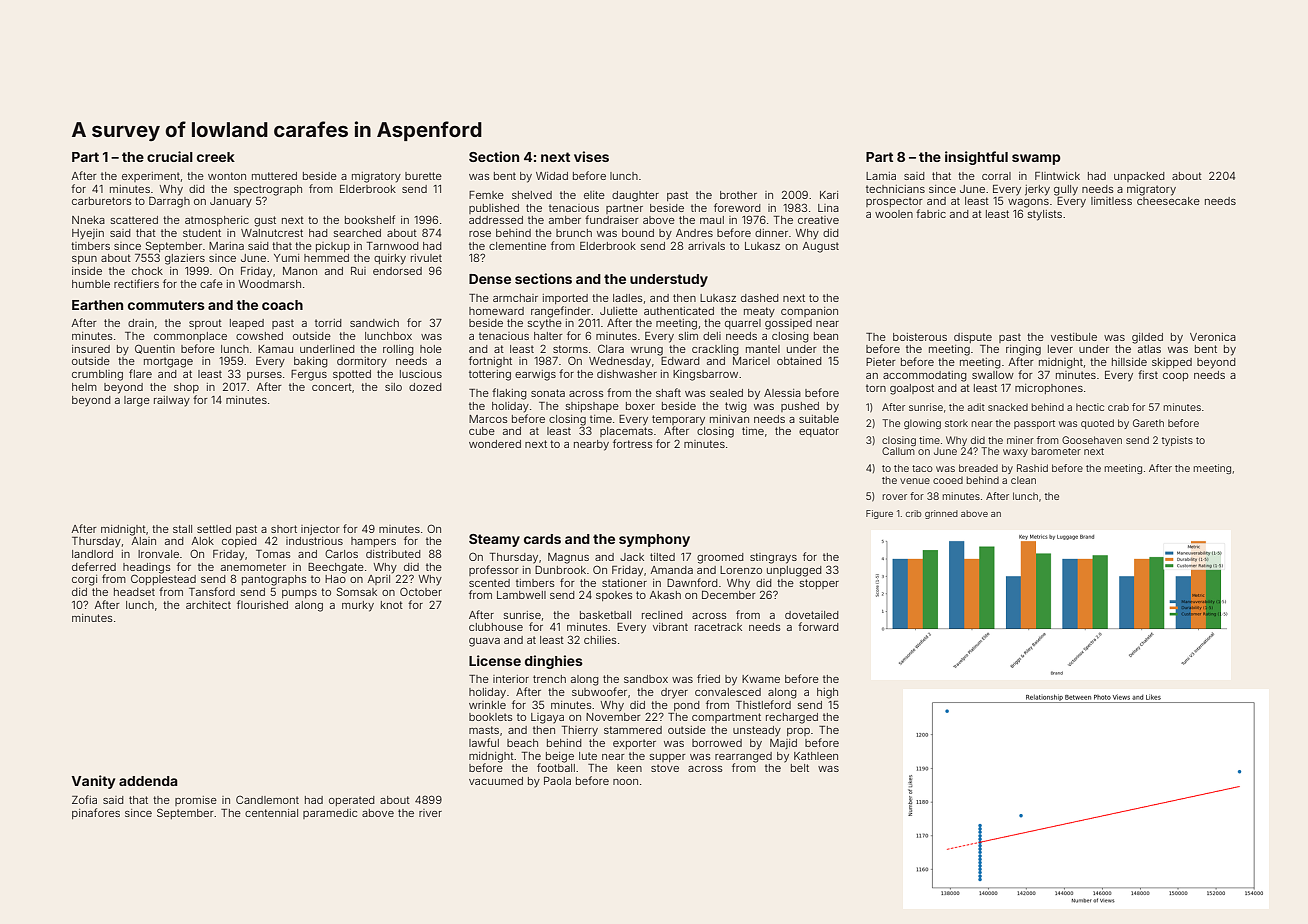 The height and width of the screenshot is (924, 1308). Describe the element at coordinates (430, 813) in the screenshot. I see `river` at that location.
